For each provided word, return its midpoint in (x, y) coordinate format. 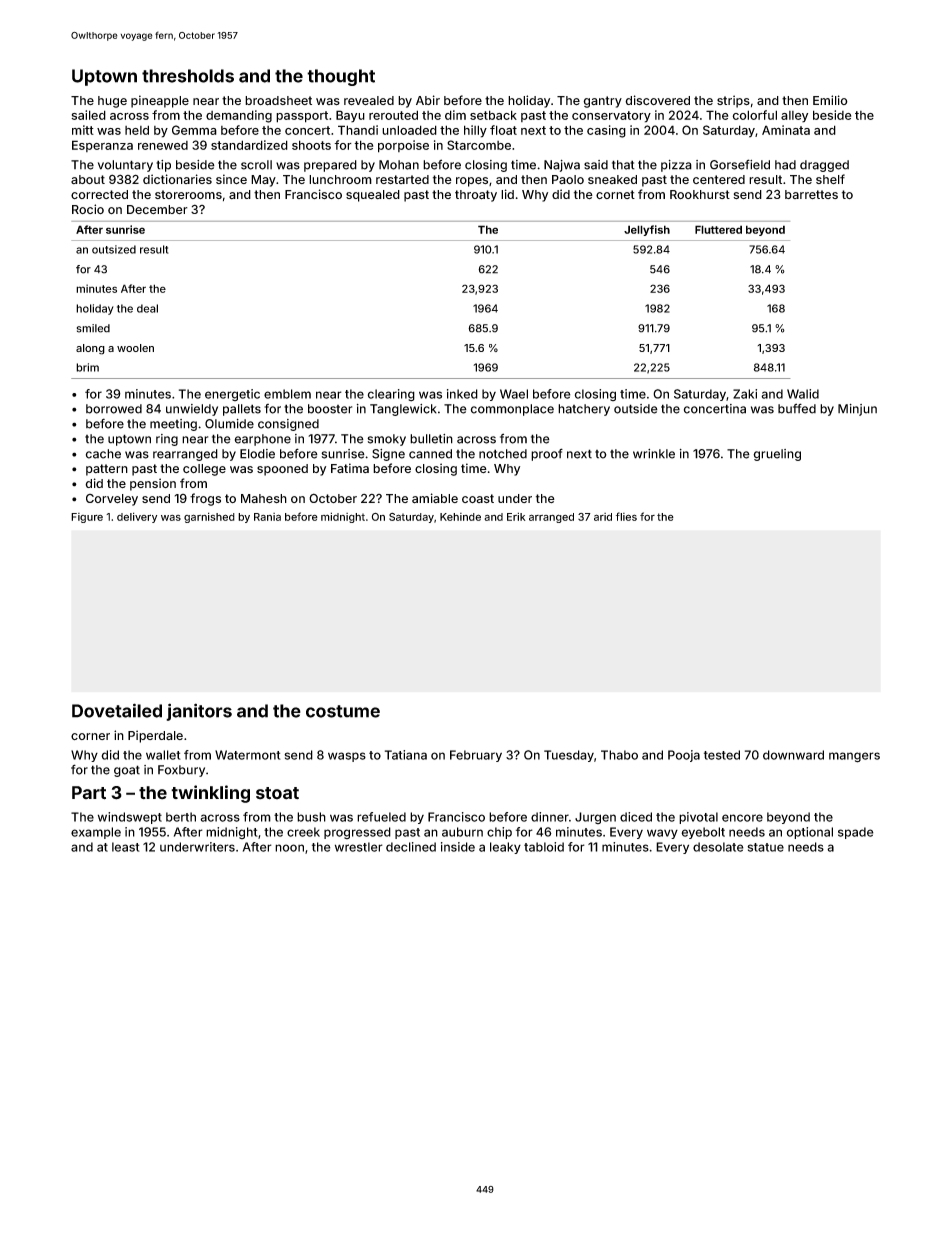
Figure (87, 518)
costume (343, 711)
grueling (777, 455)
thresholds (188, 76)
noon (289, 848)
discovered (657, 100)
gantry (602, 102)
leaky (505, 848)
